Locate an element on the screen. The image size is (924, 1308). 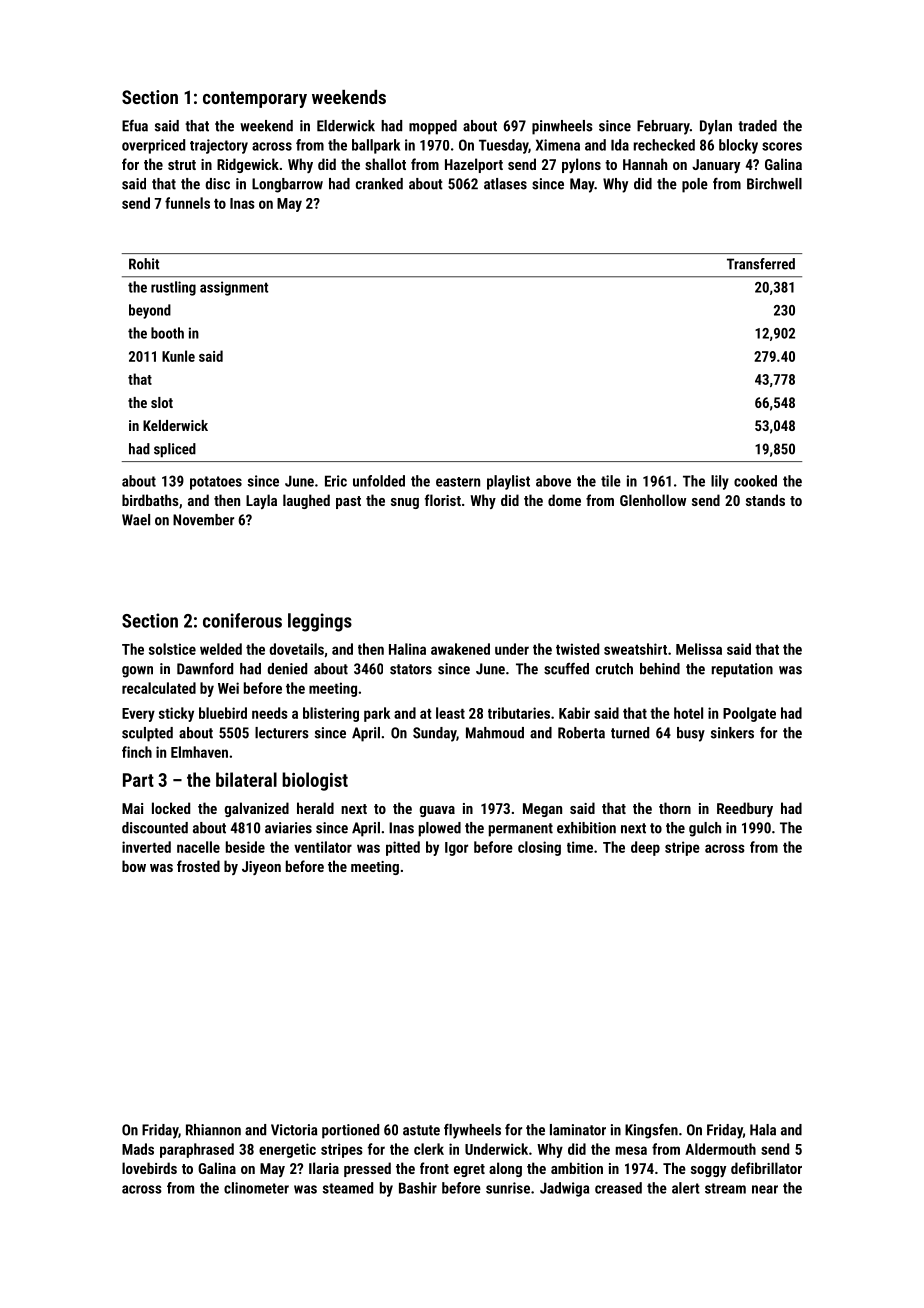
playlist is located at coordinates (508, 482).
